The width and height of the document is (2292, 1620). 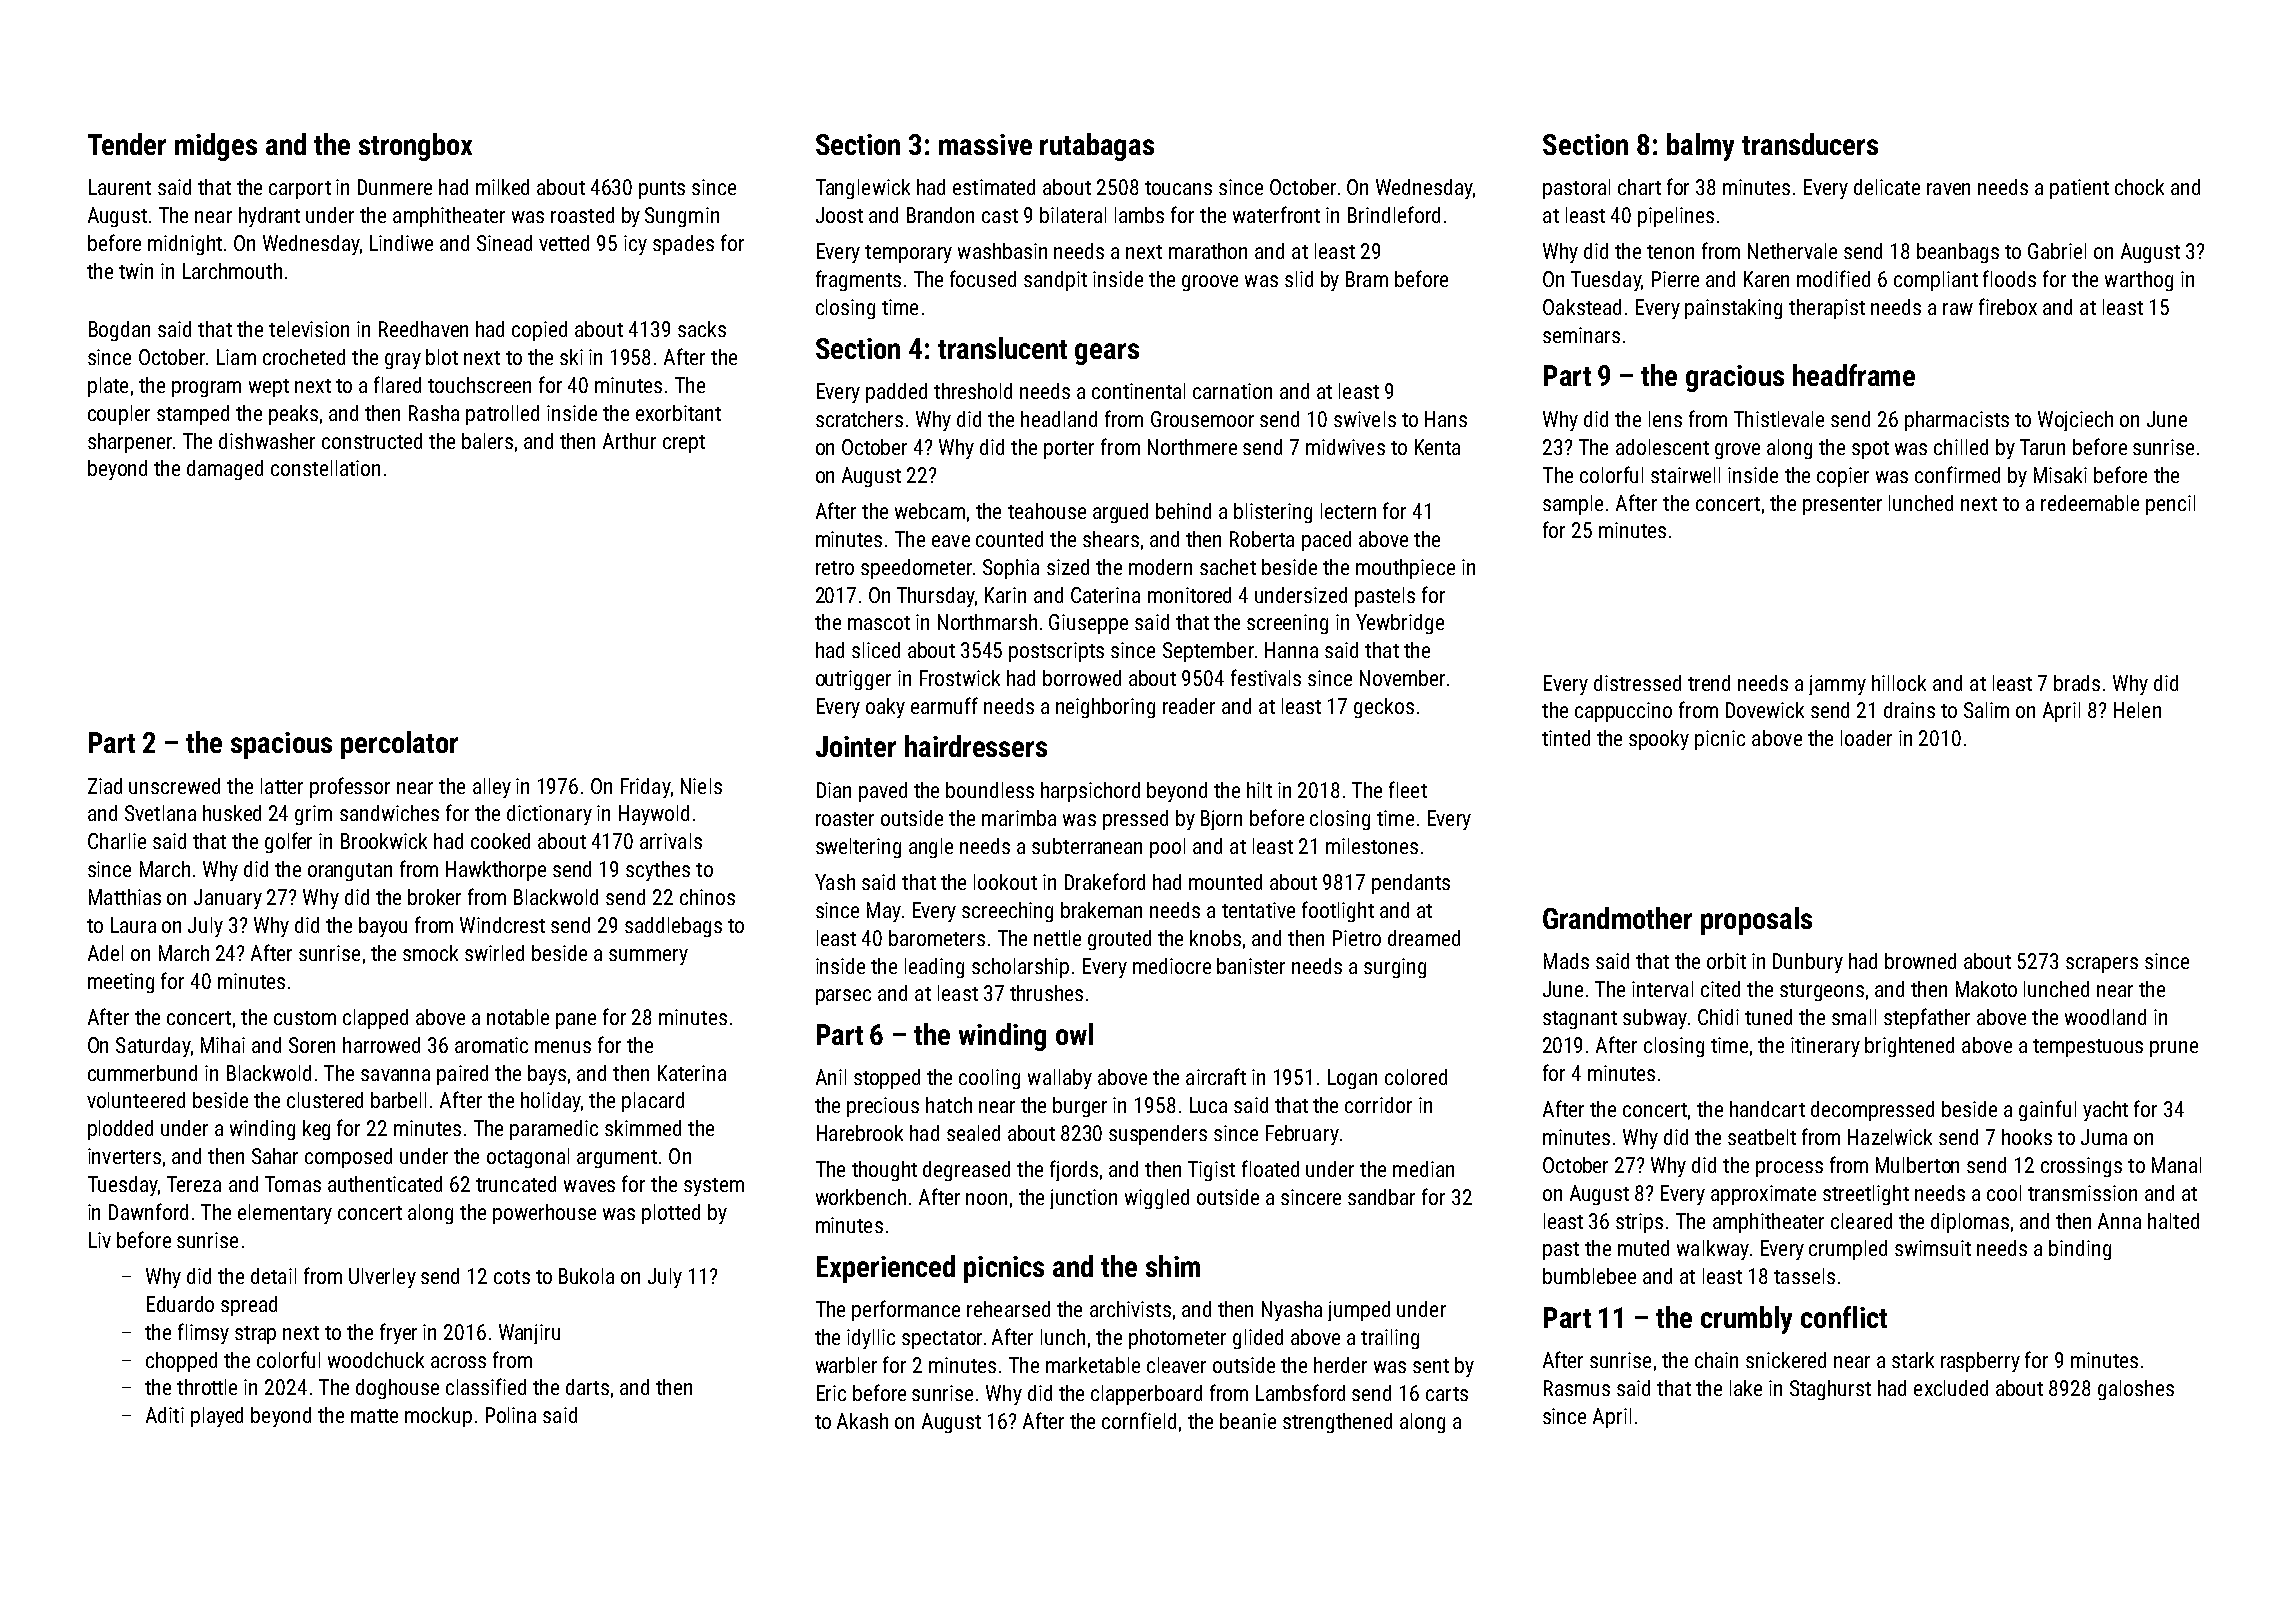 I want to click on loader, so click(x=1866, y=738).
